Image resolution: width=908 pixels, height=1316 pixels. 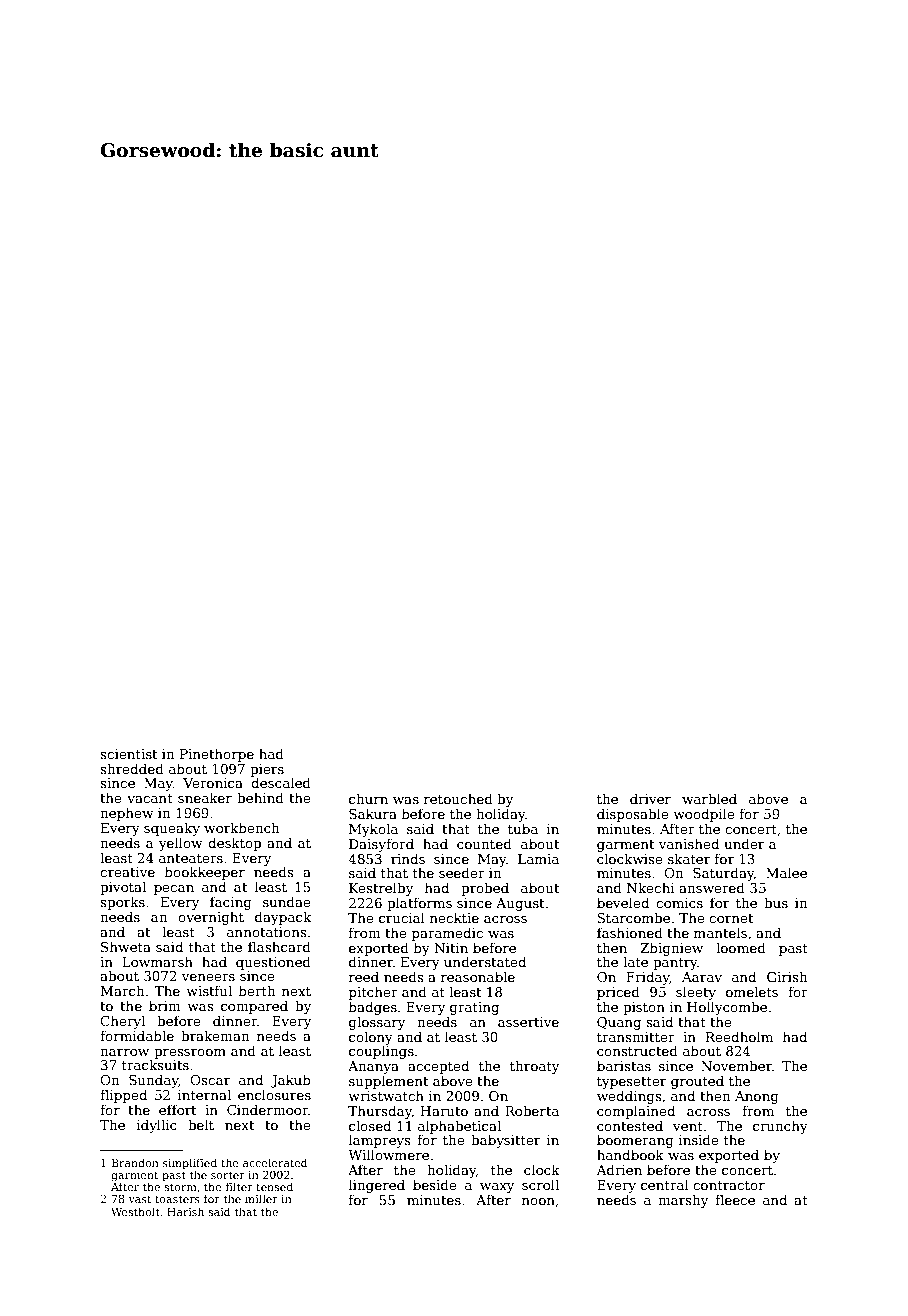 I want to click on Roberta, so click(x=532, y=1110).
